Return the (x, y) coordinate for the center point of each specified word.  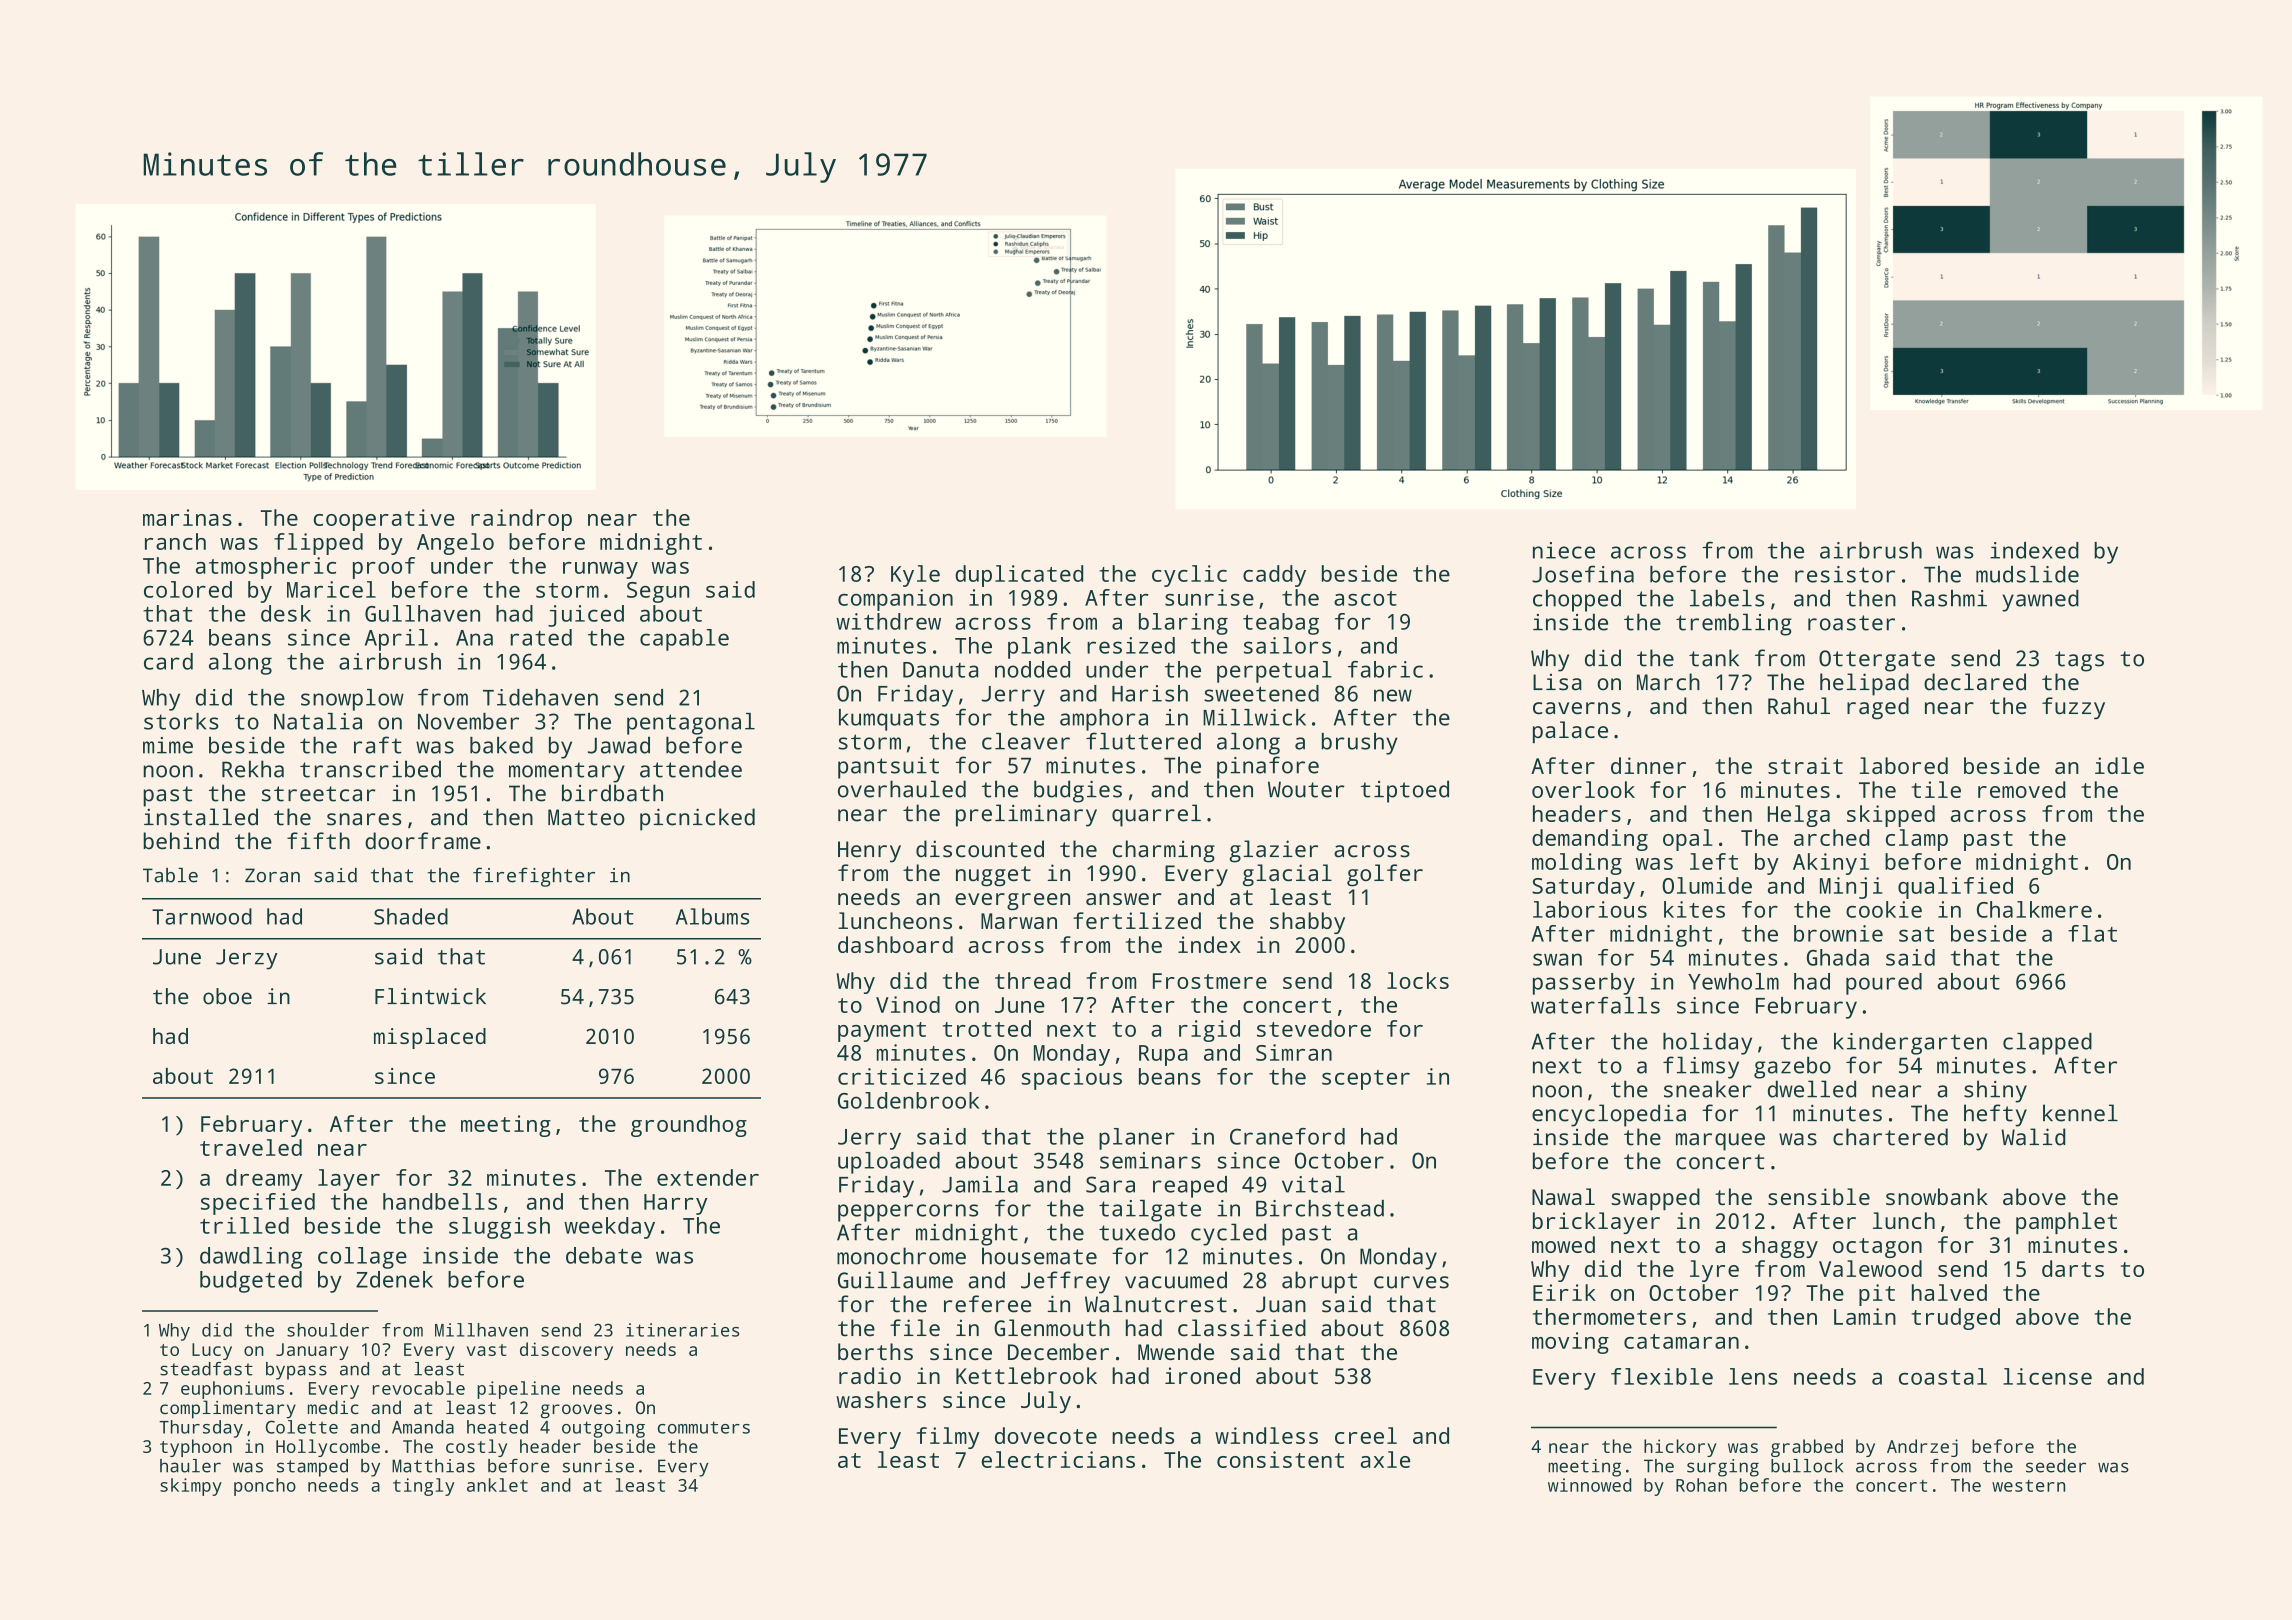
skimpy (191, 1487)
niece (1564, 550)
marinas (187, 517)
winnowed (1589, 1485)
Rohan (1701, 1485)
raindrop (521, 520)
